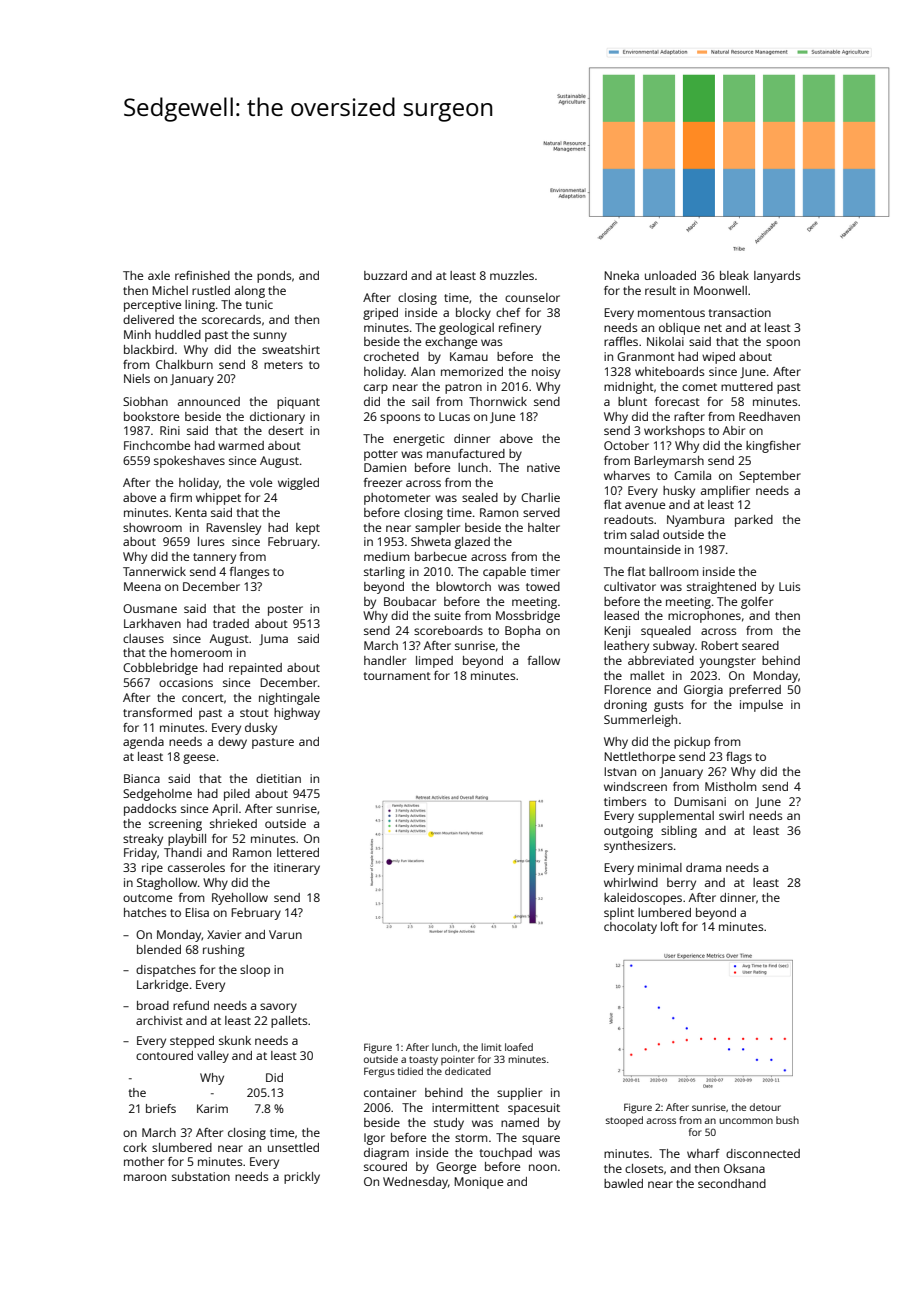 Image resolution: width=924 pixels, height=1308 pixels. What do you see at coordinates (725, 492) in the page?
I see `amplifier` at bounding box center [725, 492].
